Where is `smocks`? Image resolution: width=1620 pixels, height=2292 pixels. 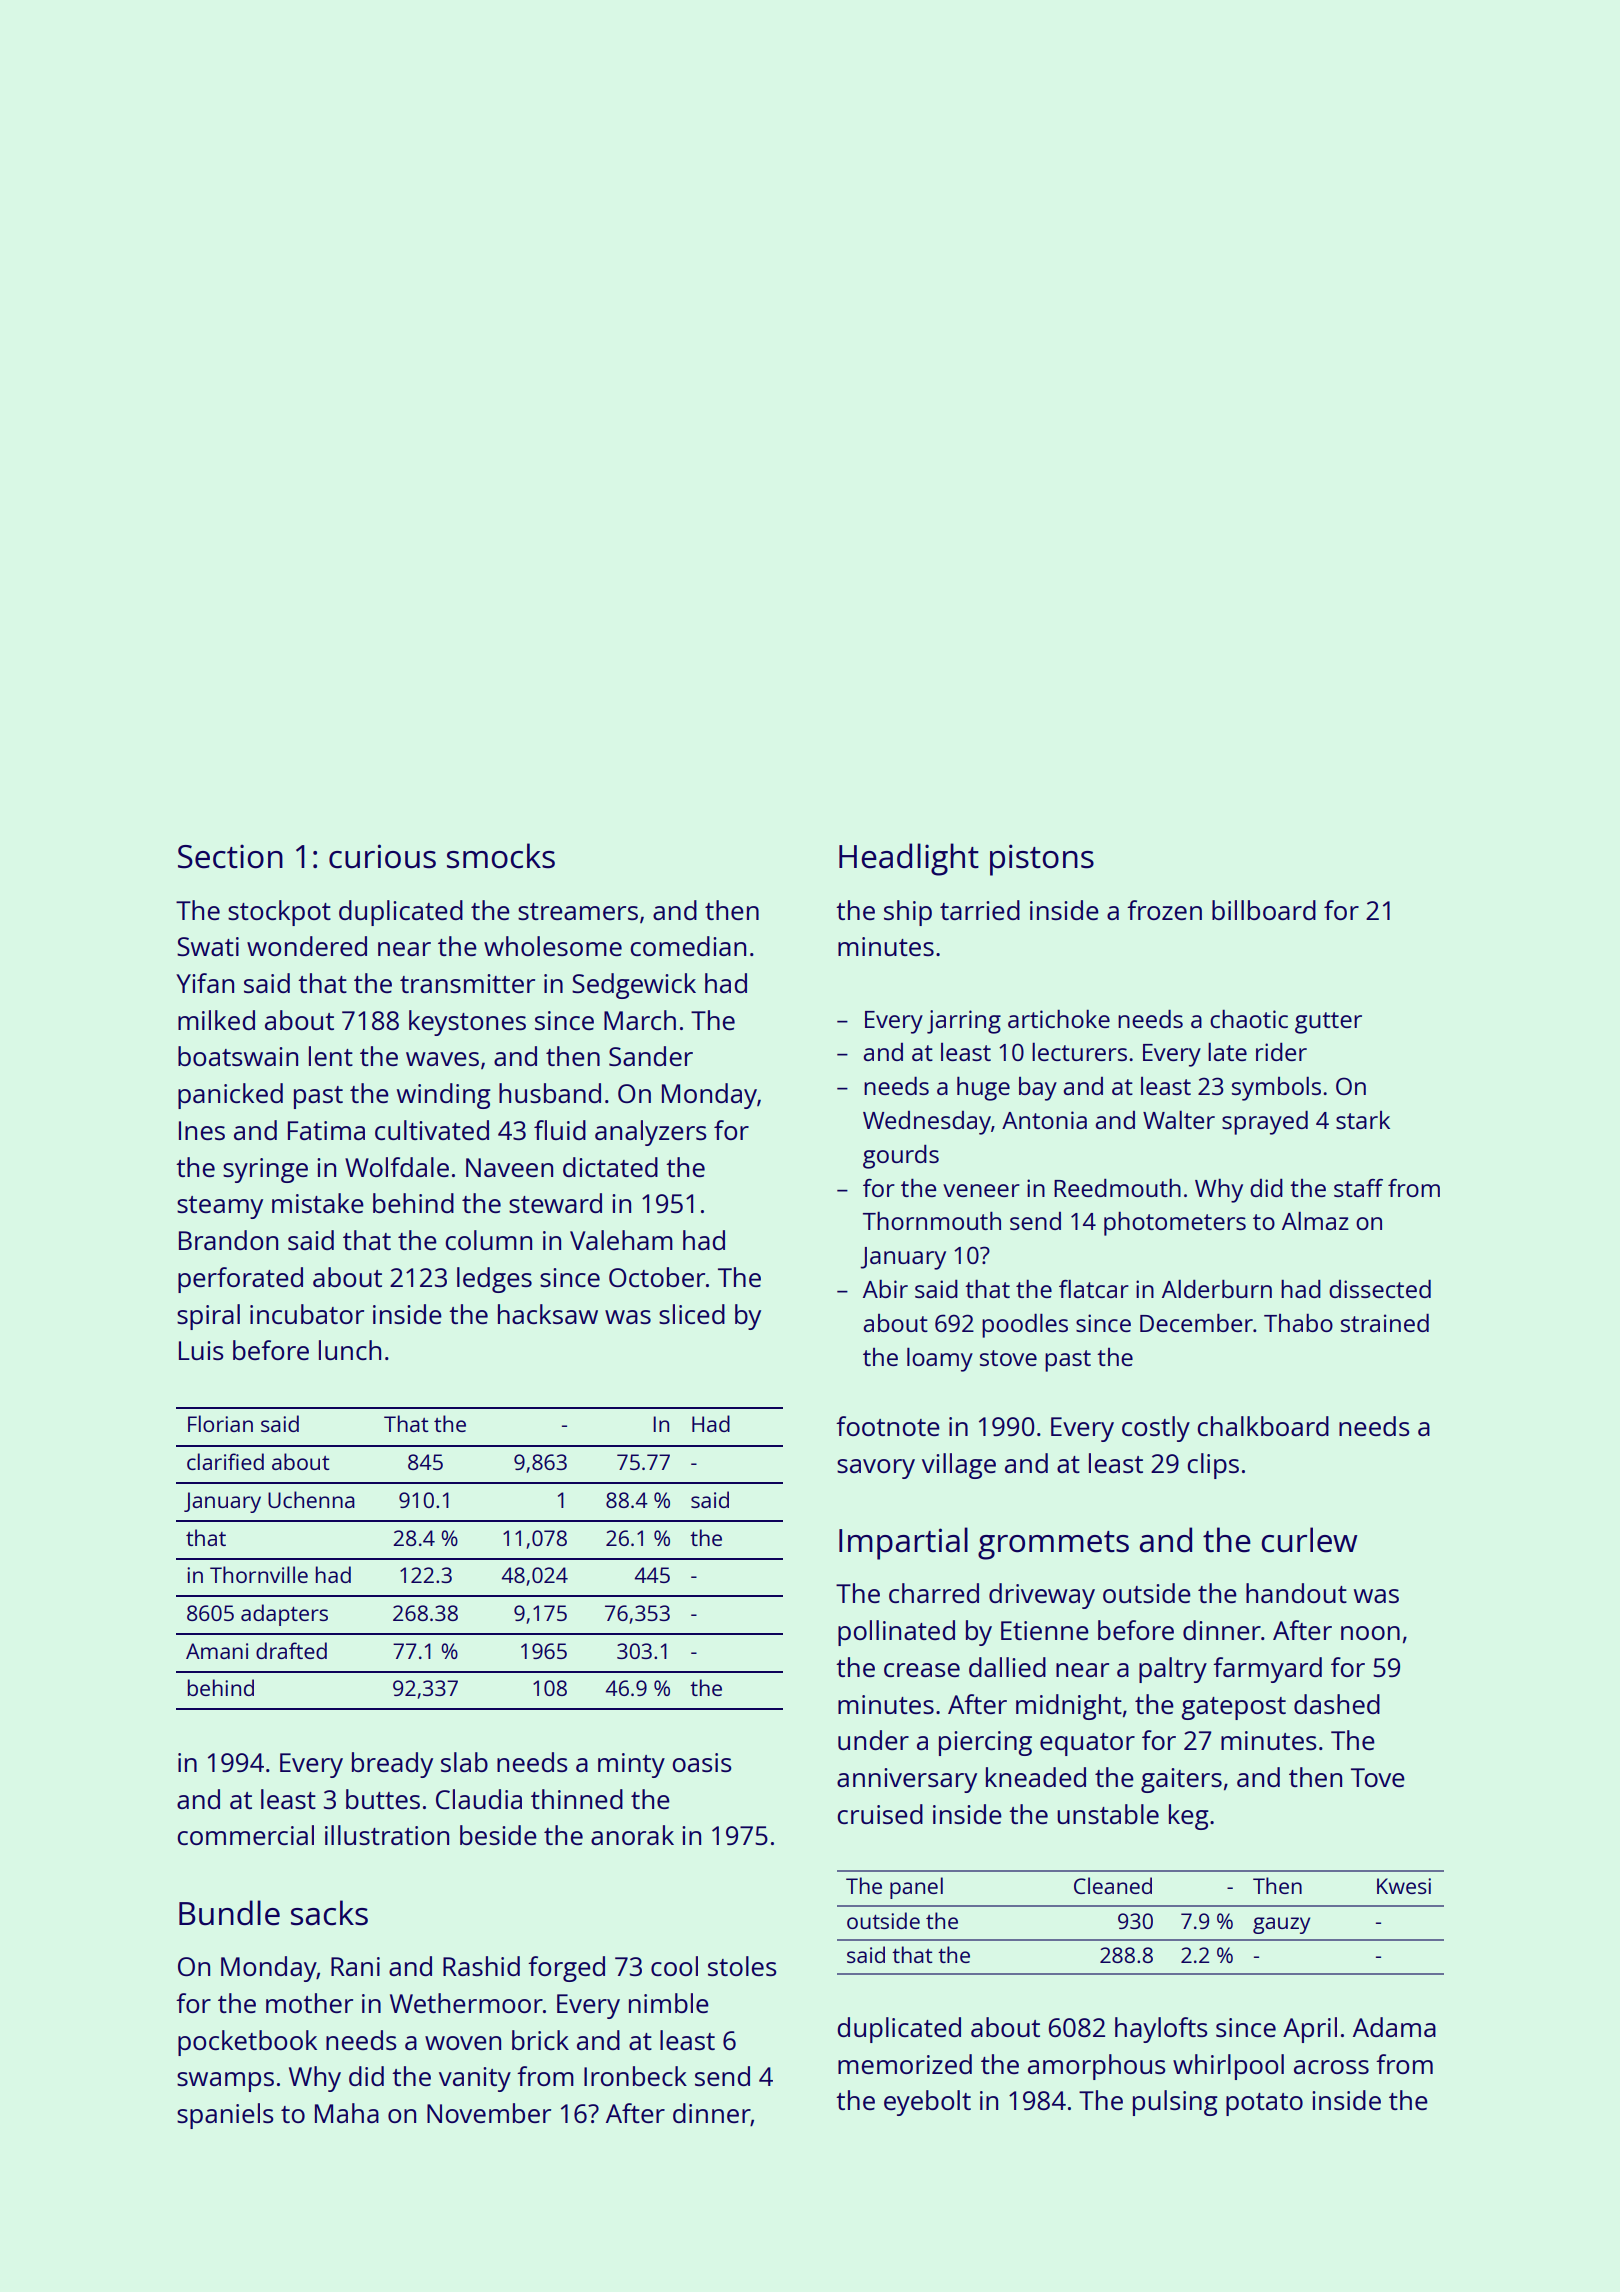 smocks is located at coordinates (501, 856).
